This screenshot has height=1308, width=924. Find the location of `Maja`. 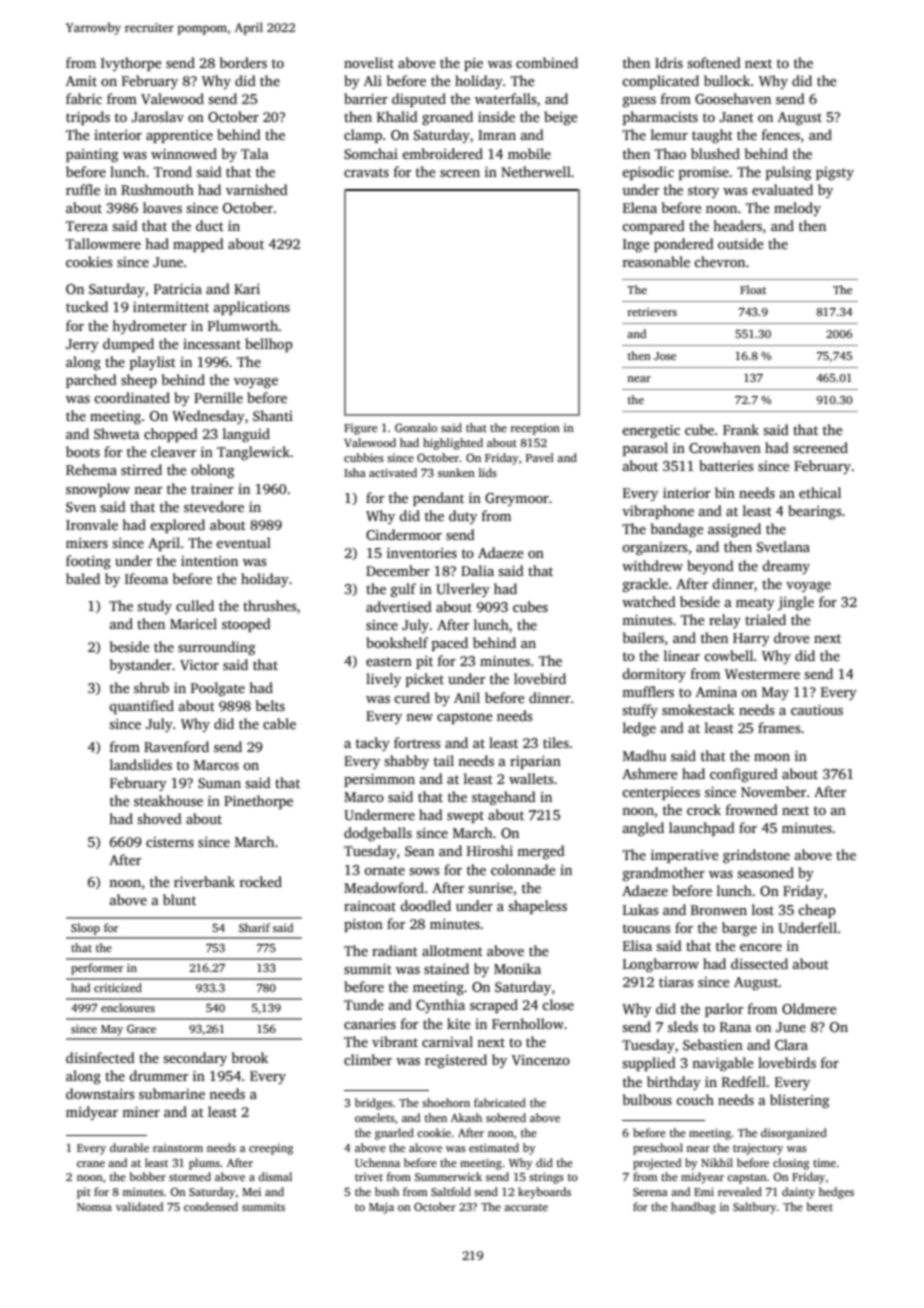

Maja is located at coordinates (381, 1208).
